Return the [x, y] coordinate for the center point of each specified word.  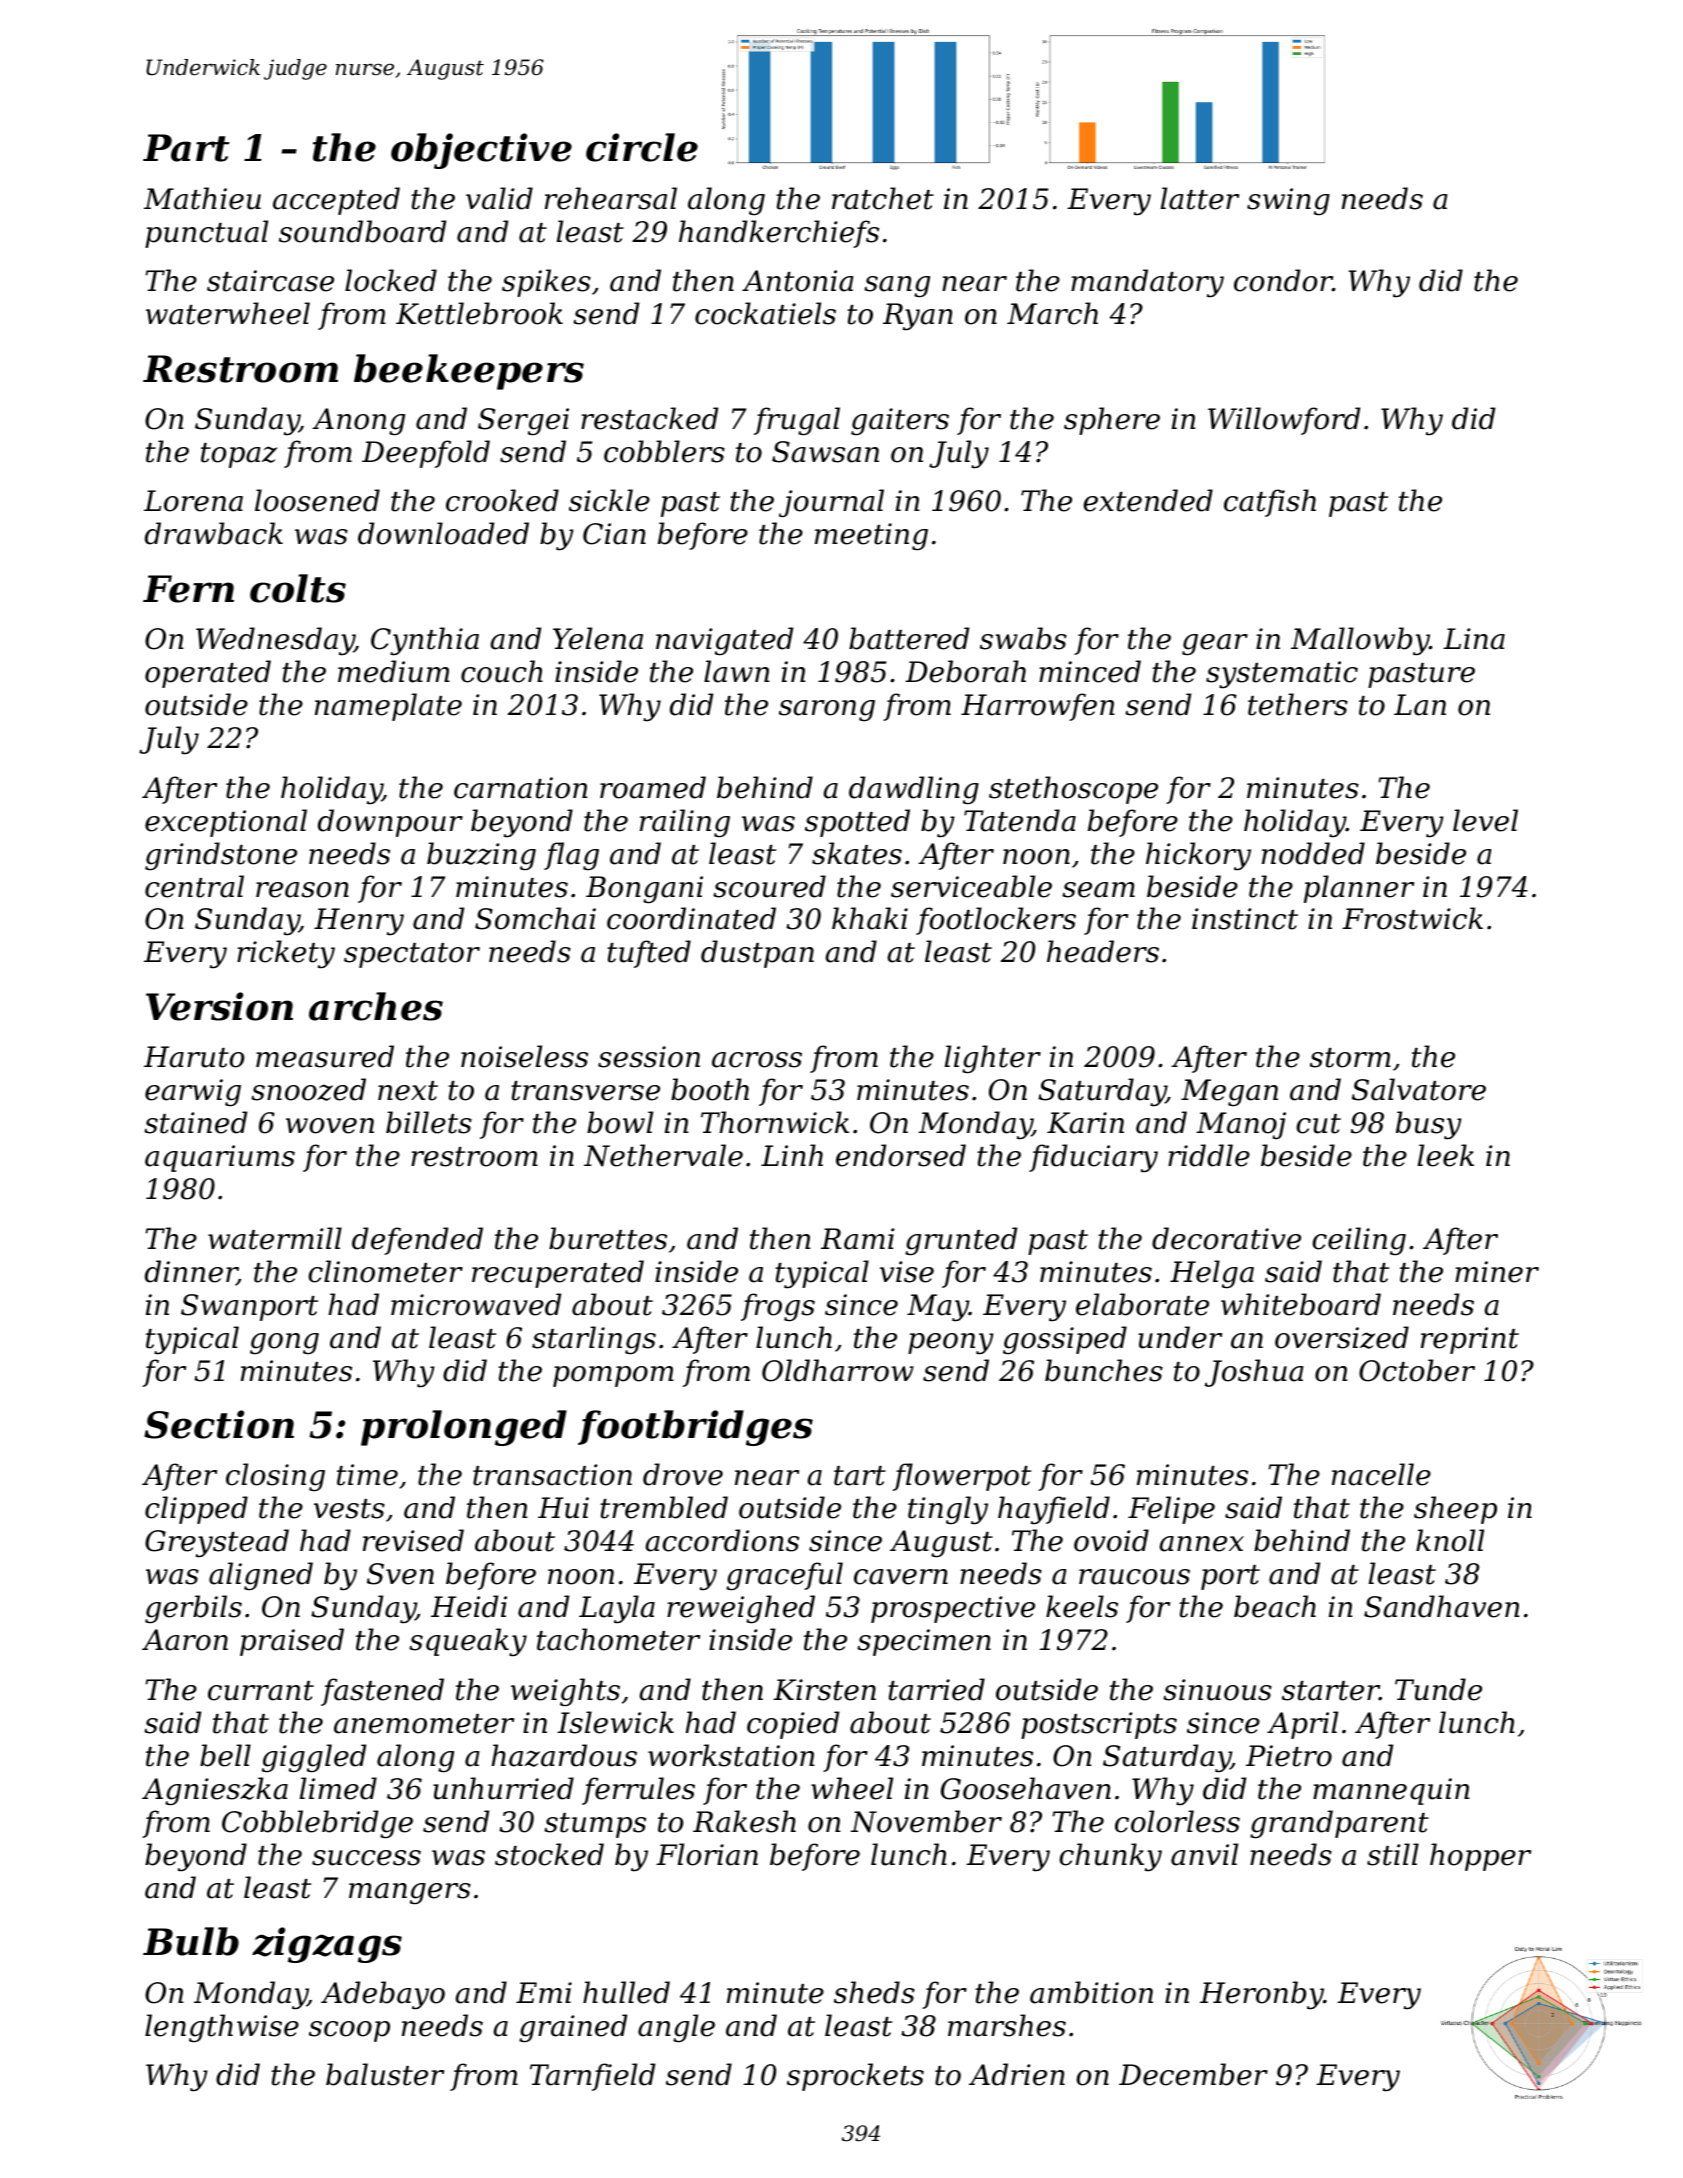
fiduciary [1093, 1158]
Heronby [1262, 1995]
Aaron [185, 1640]
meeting [871, 536]
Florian [707, 1854]
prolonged [464, 1428]
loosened [317, 500]
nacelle [1381, 1474]
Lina [1474, 639]
